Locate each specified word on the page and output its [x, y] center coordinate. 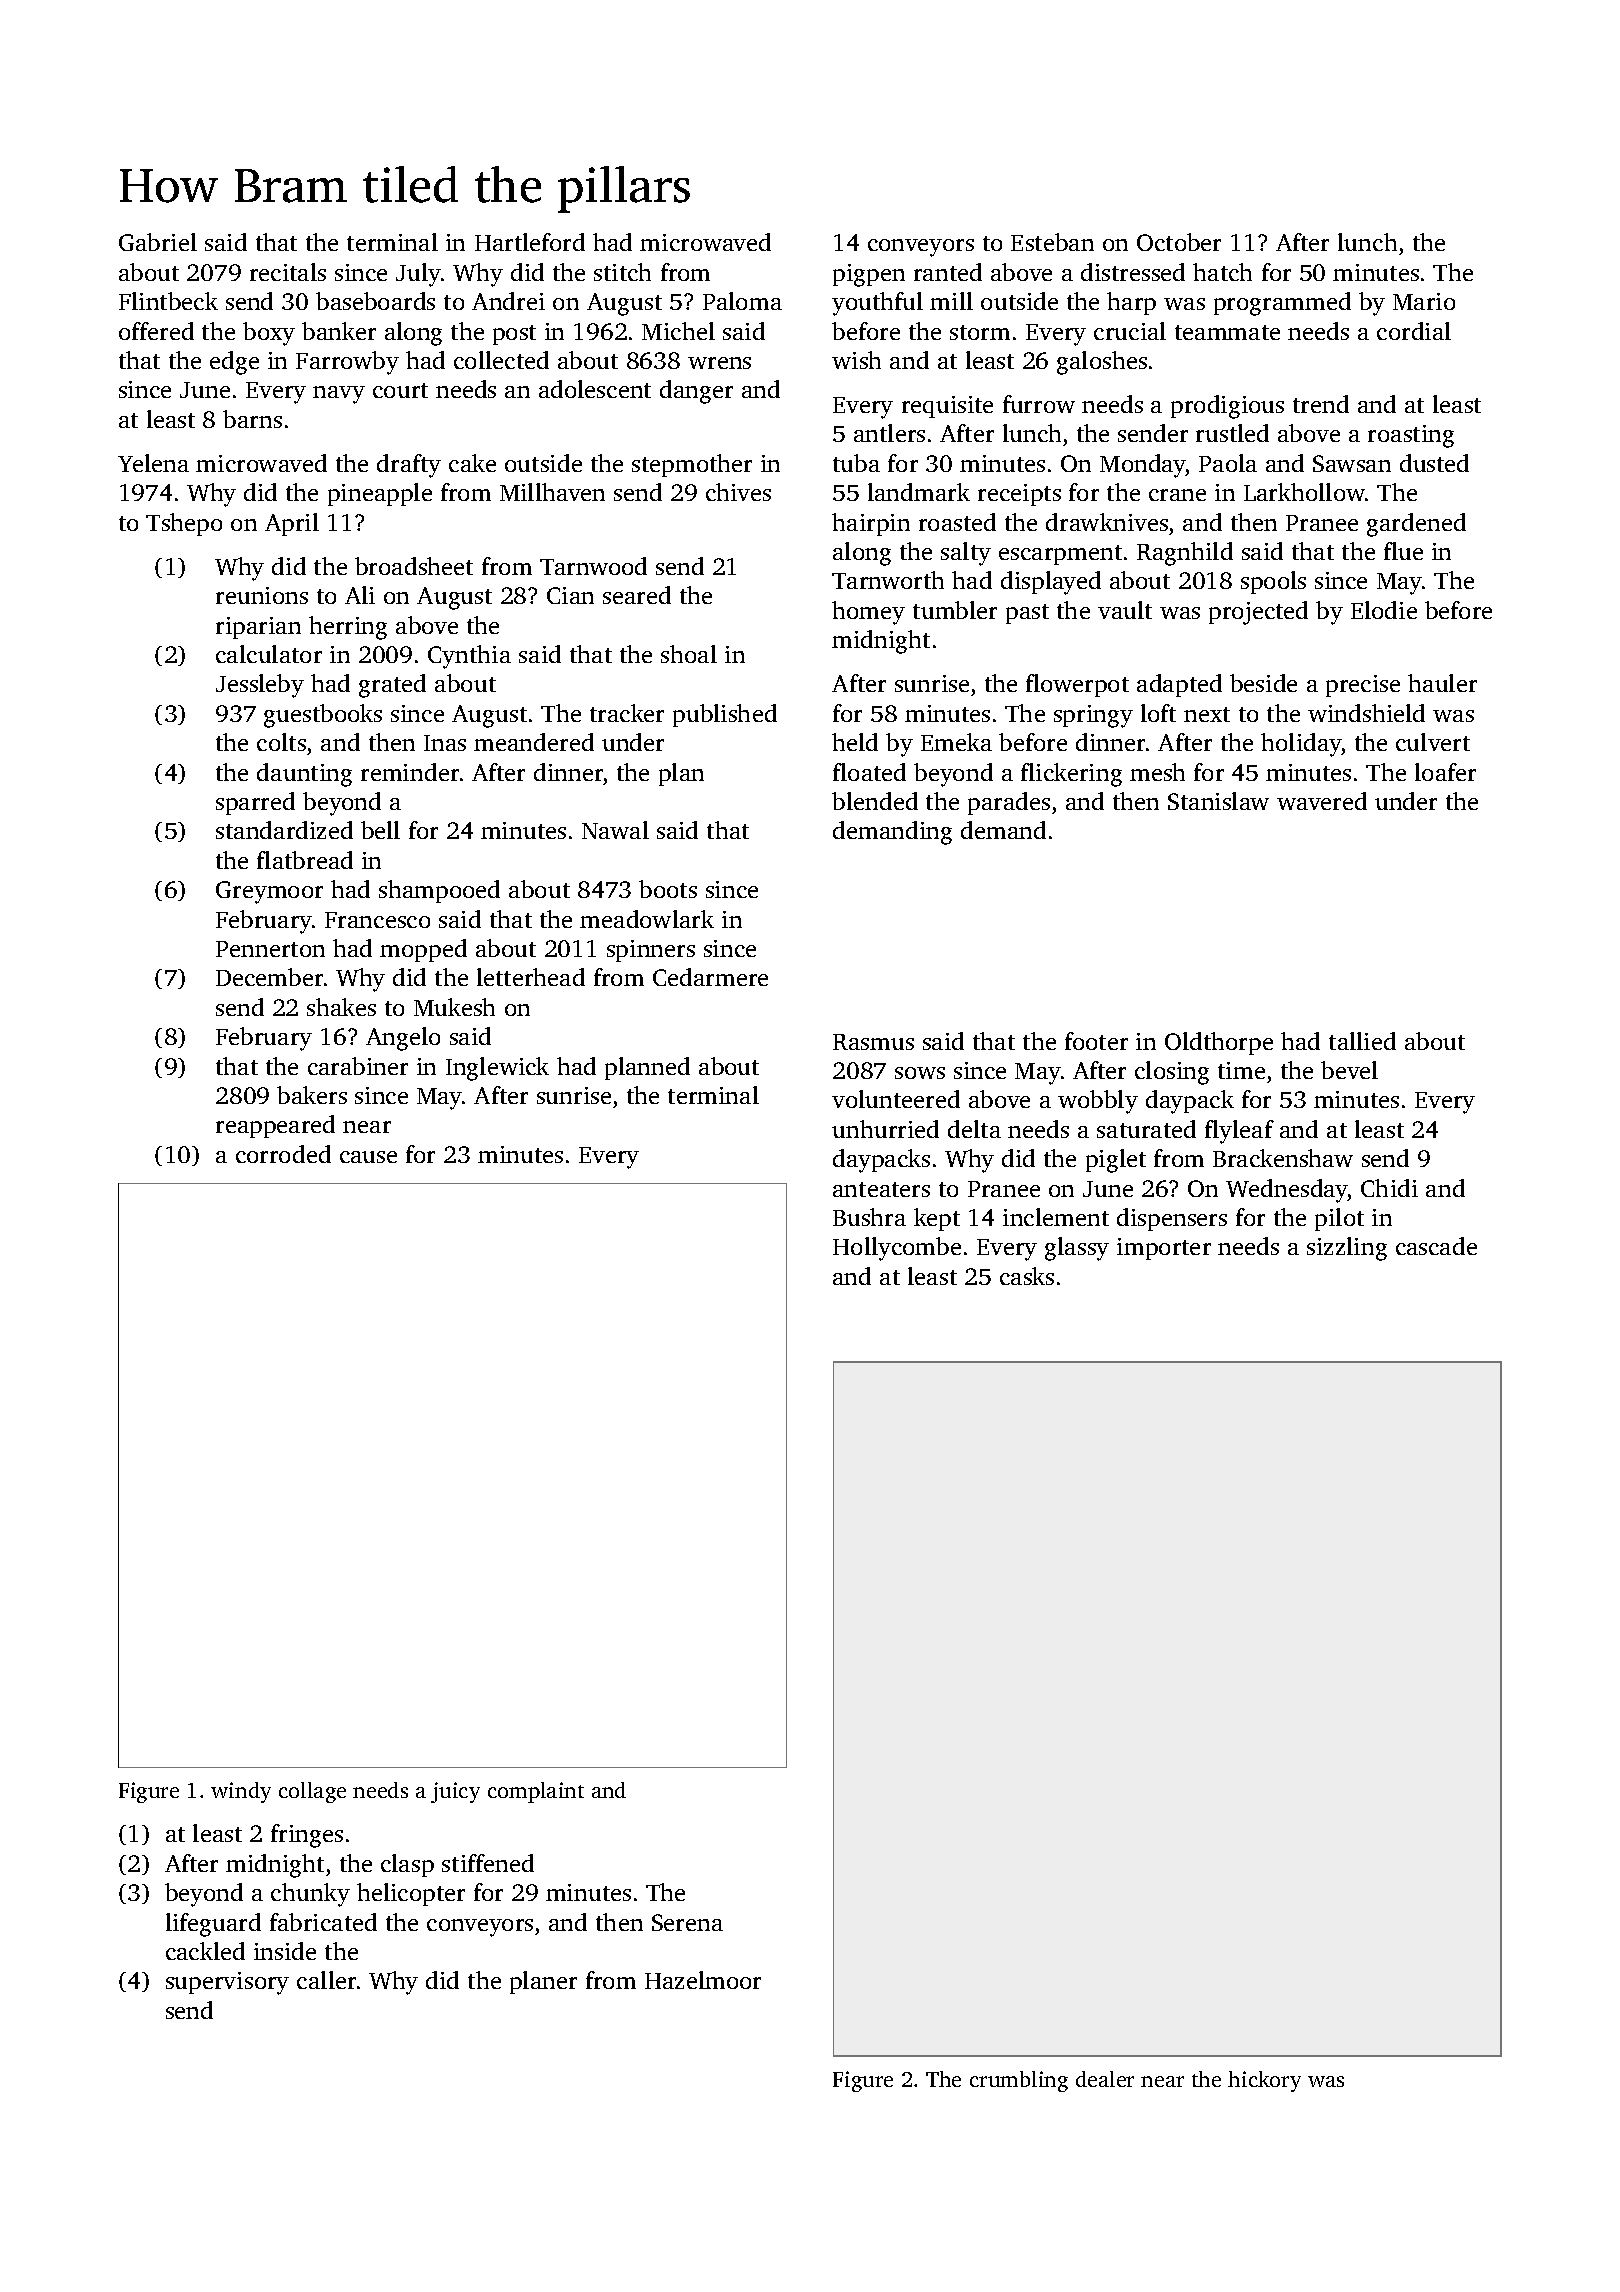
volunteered [896, 1099]
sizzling [1347, 1249]
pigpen [869, 275]
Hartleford [530, 242]
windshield [1366, 713]
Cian [570, 595]
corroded [283, 1154]
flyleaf [1239, 1132]
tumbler [955, 610]
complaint [536, 1792]
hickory [1264, 2081]
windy [241, 1792]
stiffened [488, 1863]
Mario [1424, 301]
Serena [687, 1922]
